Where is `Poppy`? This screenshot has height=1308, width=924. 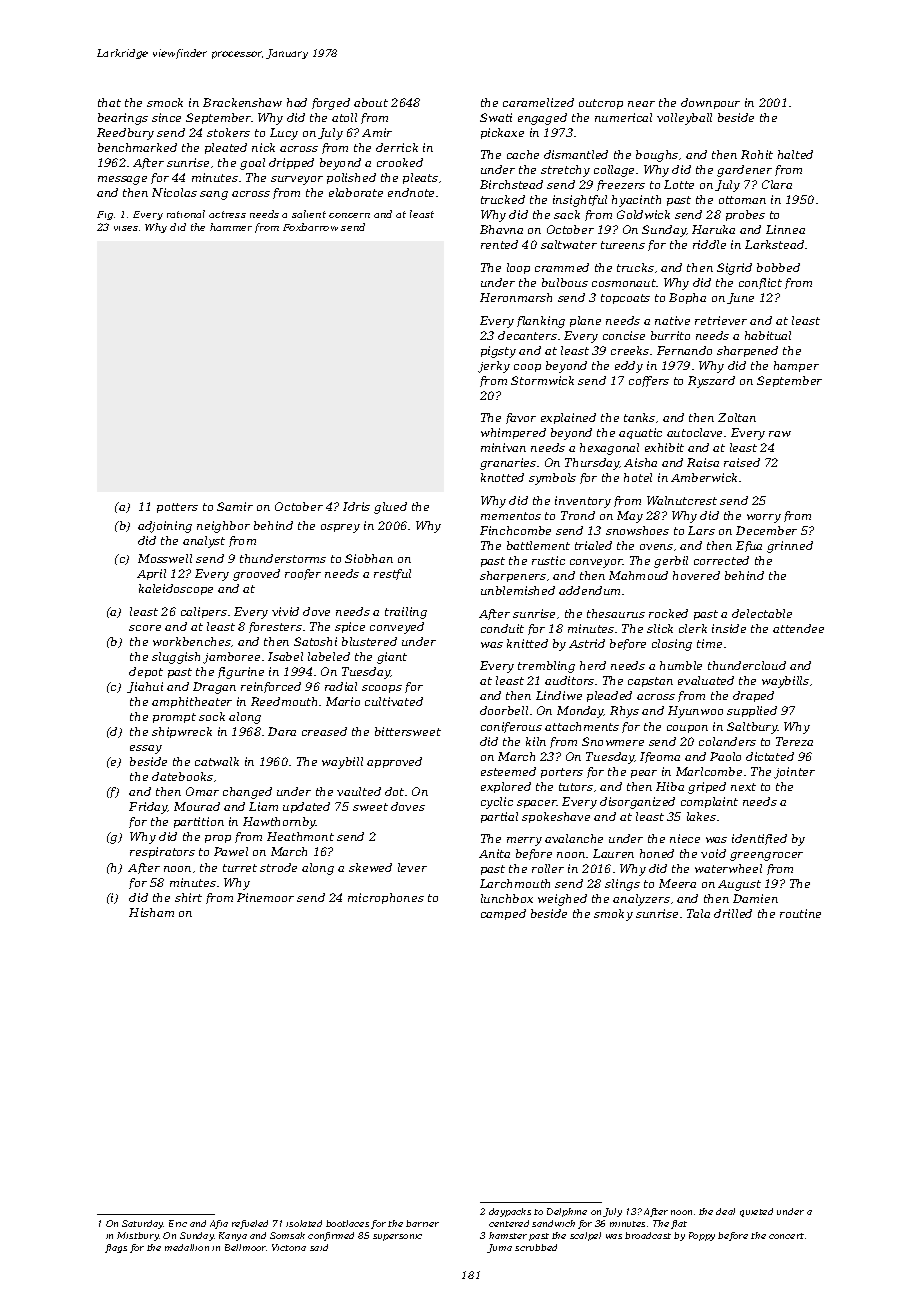
Poppy is located at coordinates (702, 1236).
